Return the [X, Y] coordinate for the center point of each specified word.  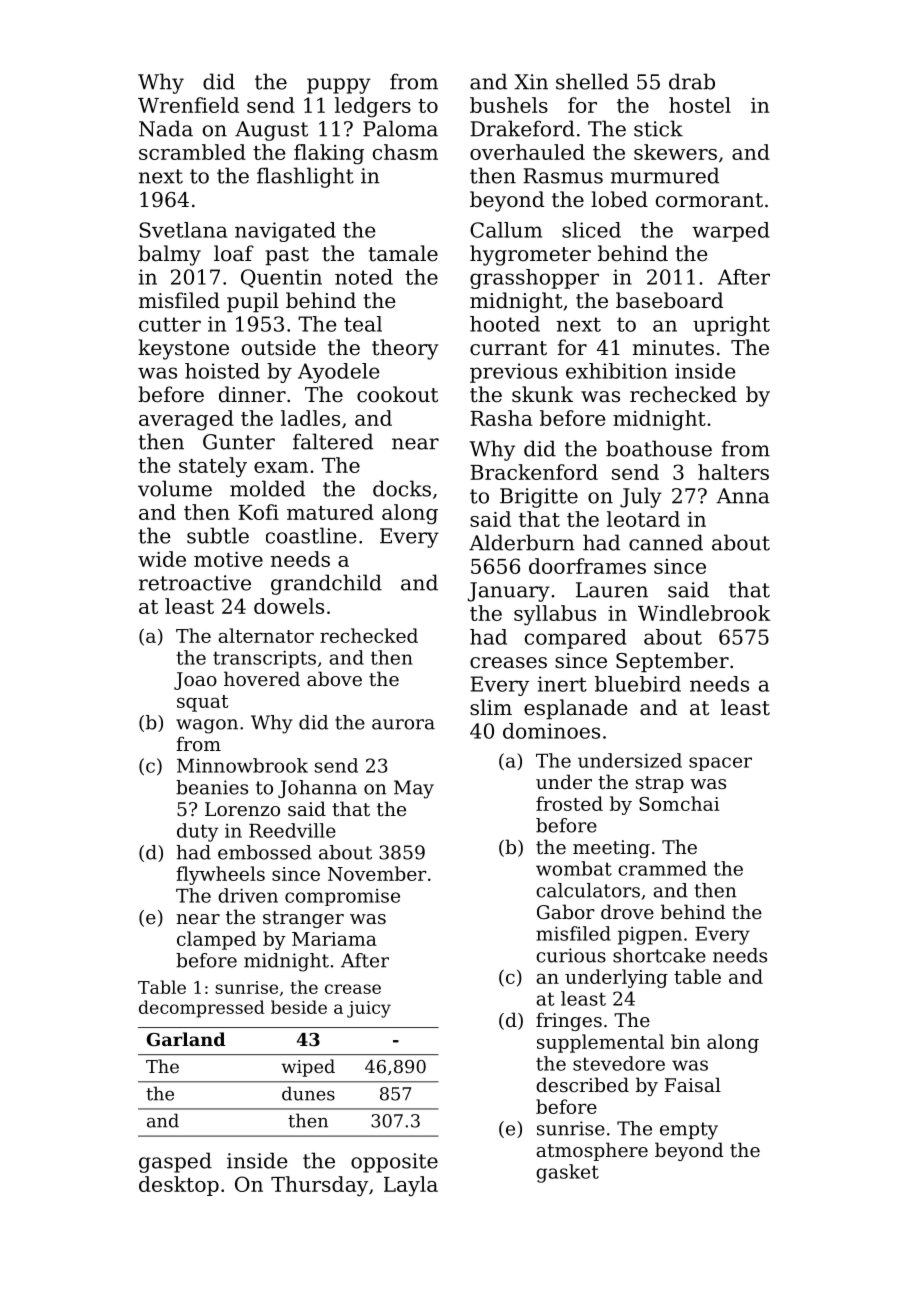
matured [330, 512]
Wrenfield [188, 105]
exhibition [616, 371]
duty [197, 832]
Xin [531, 82]
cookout [397, 394]
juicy [369, 1009]
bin [685, 1041]
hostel [700, 105]
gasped [175, 1162]
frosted [569, 803]
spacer [720, 764]
